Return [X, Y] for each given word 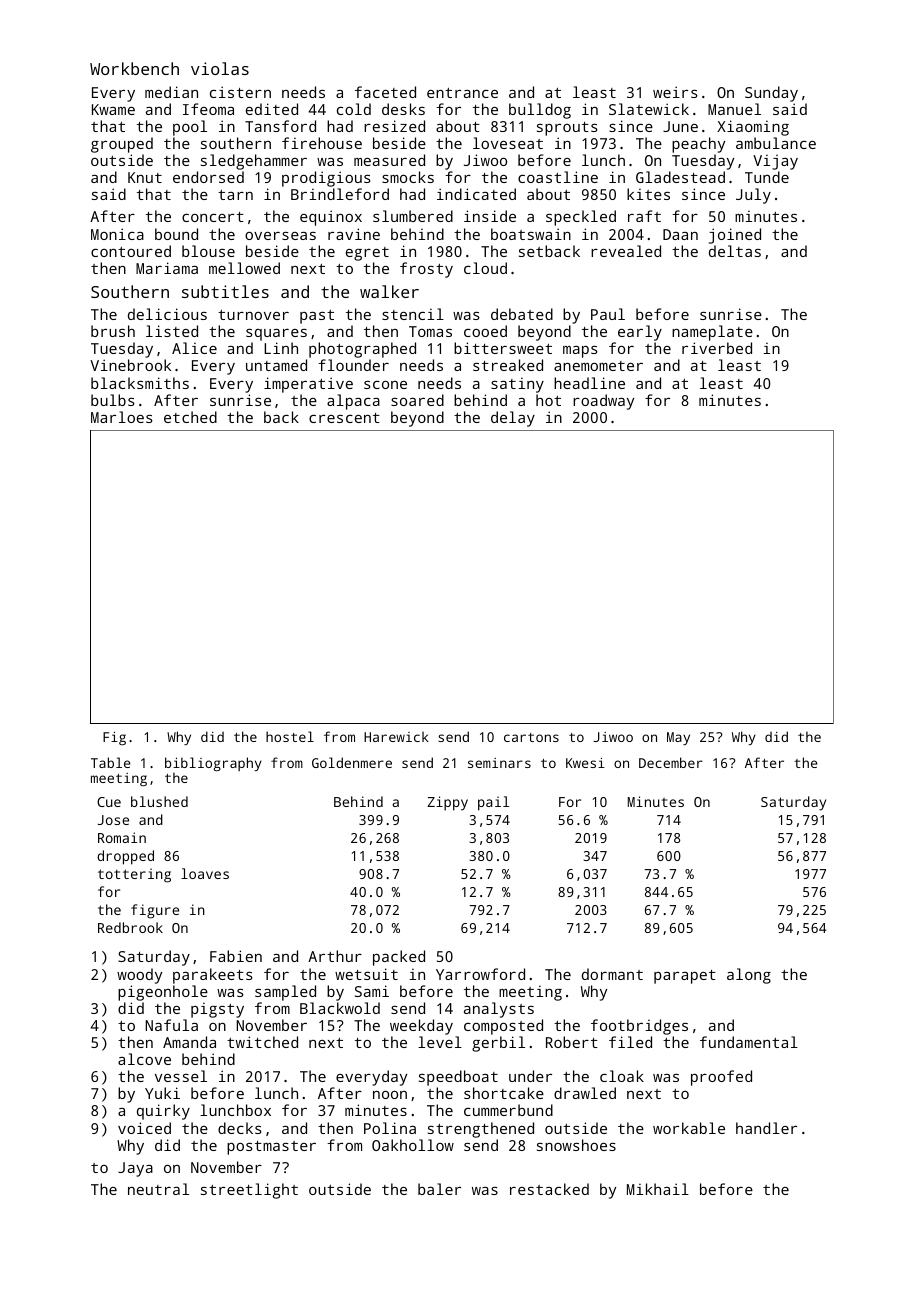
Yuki [162, 1093]
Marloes [122, 417]
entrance [462, 93]
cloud [485, 268]
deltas [735, 251]
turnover [253, 315]
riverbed [717, 348]
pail [493, 803]
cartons [531, 737]
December [671, 762]
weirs [675, 92]
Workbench [134, 68]
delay [513, 419]
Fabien [236, 956]
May [678, 738]
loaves [205, 873]
